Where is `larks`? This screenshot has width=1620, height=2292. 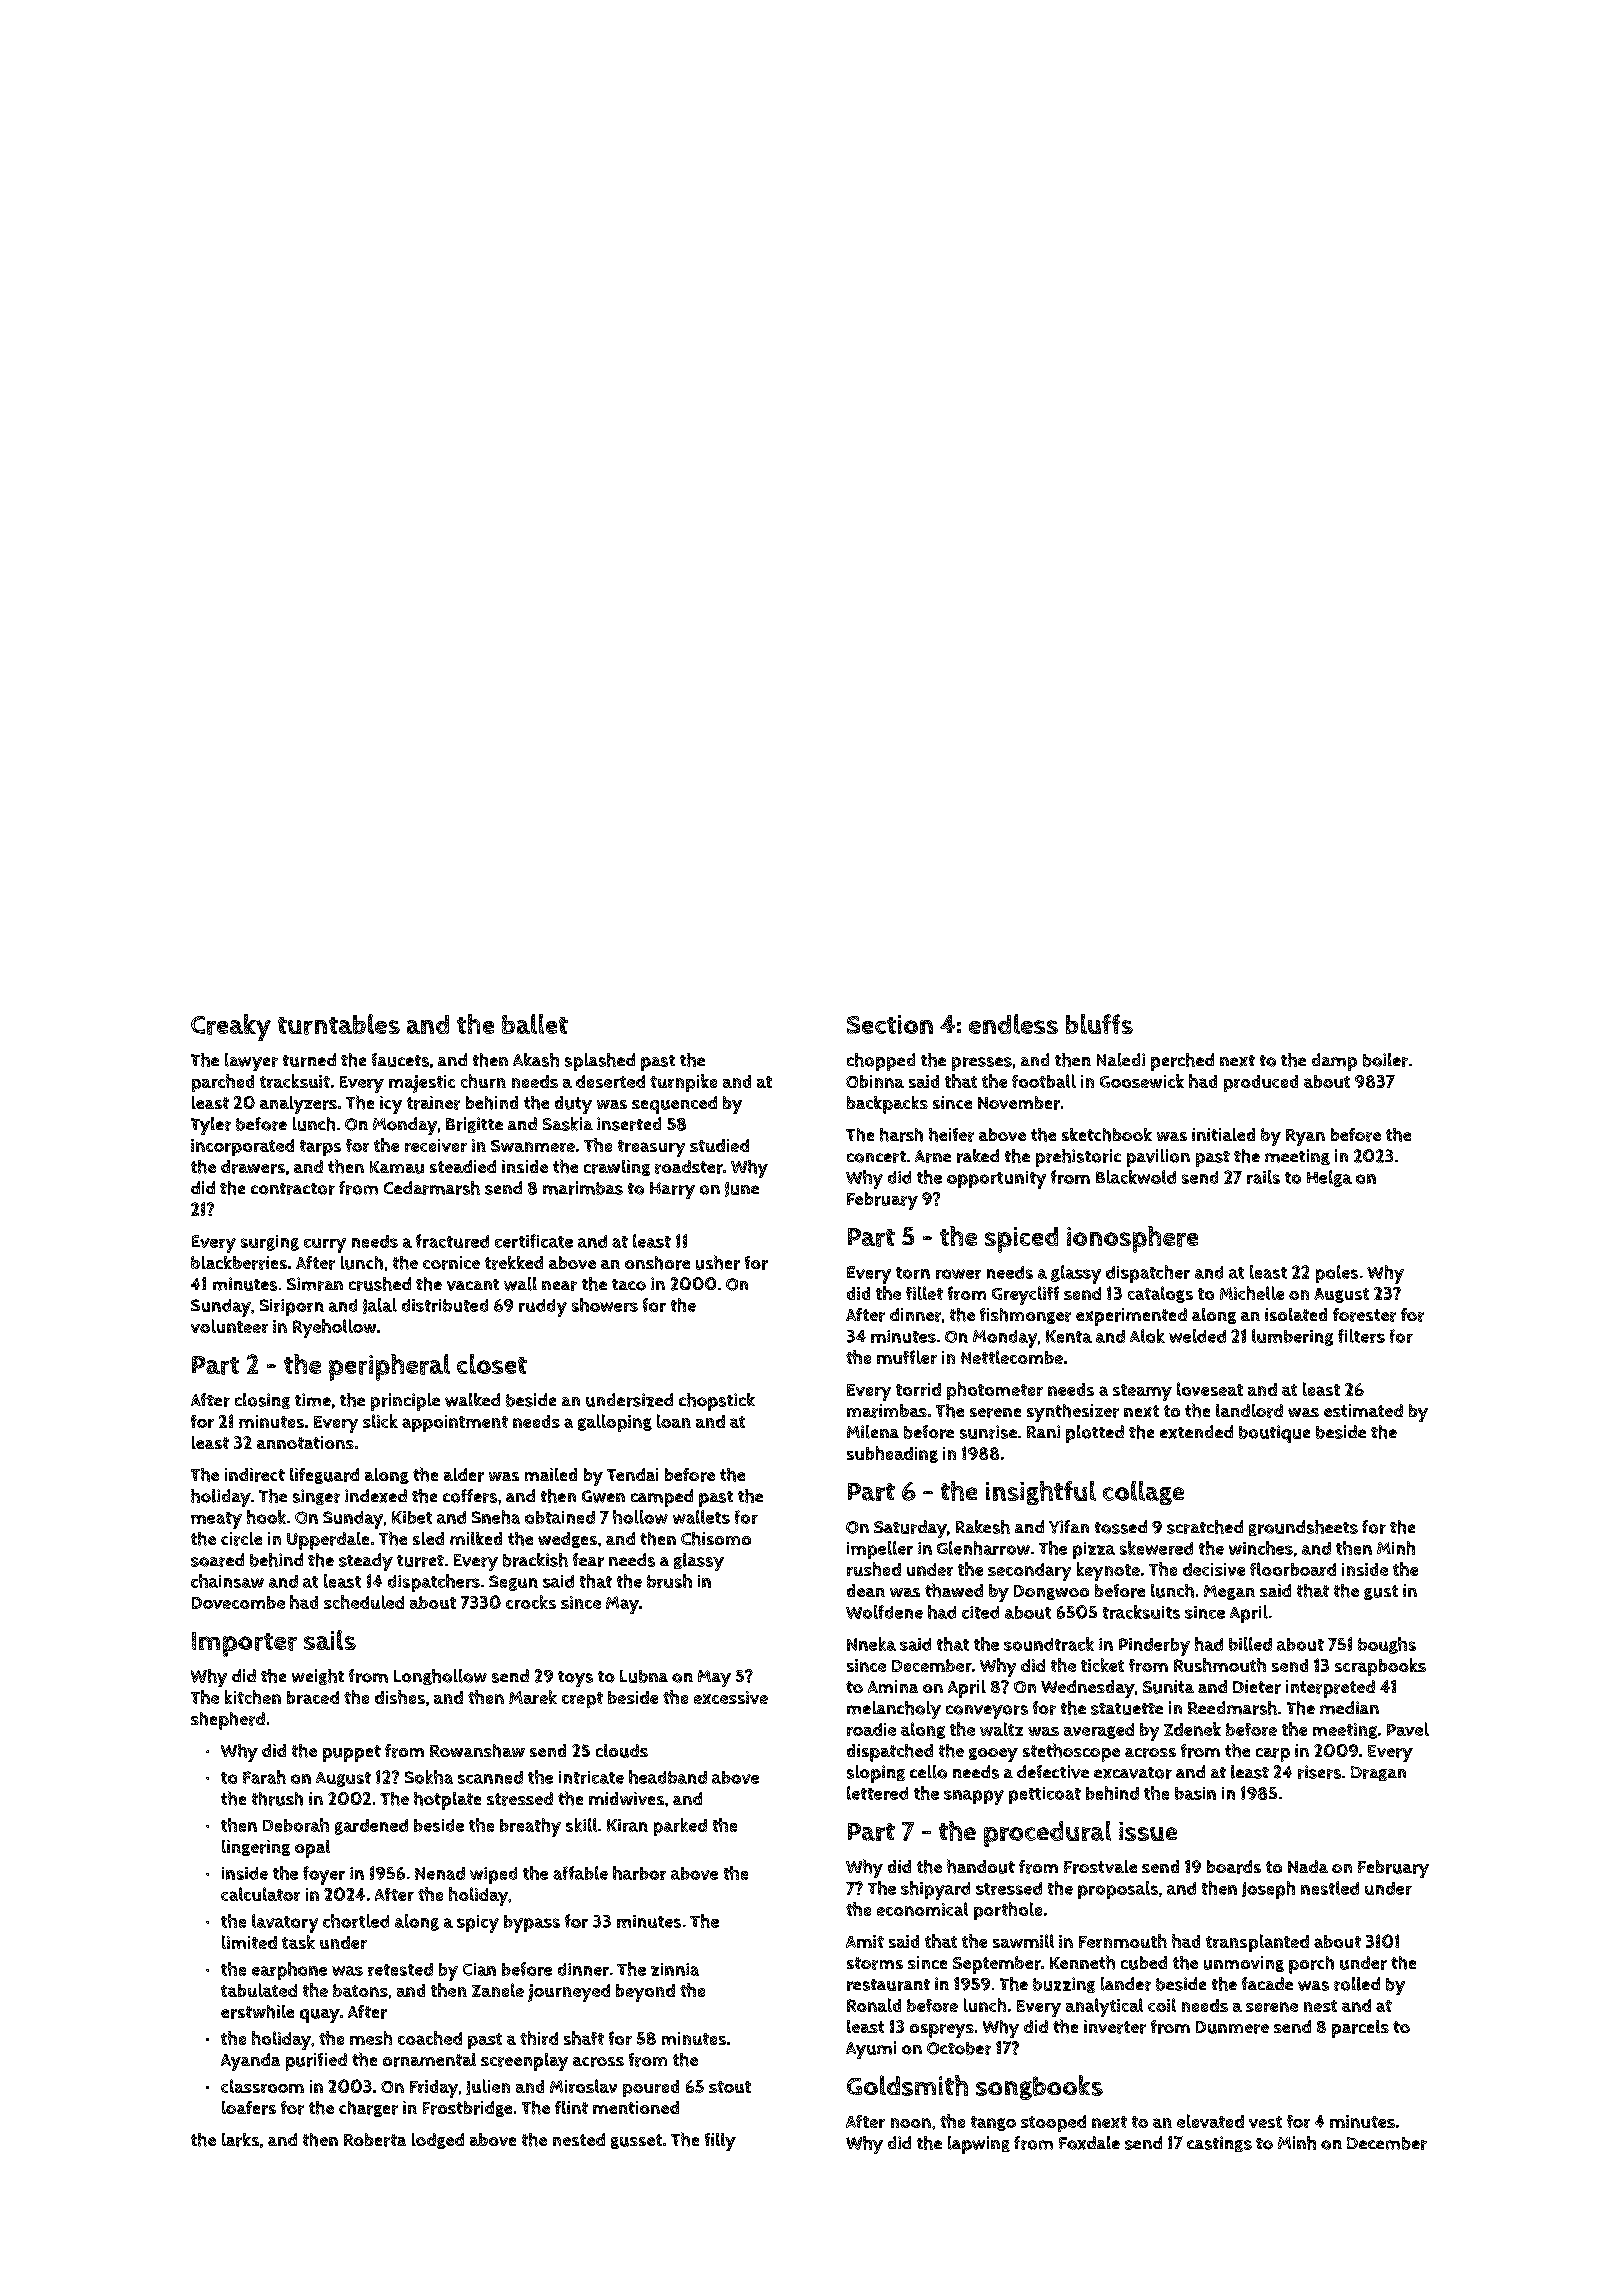 larks is located at coordinates (240, 2140).
